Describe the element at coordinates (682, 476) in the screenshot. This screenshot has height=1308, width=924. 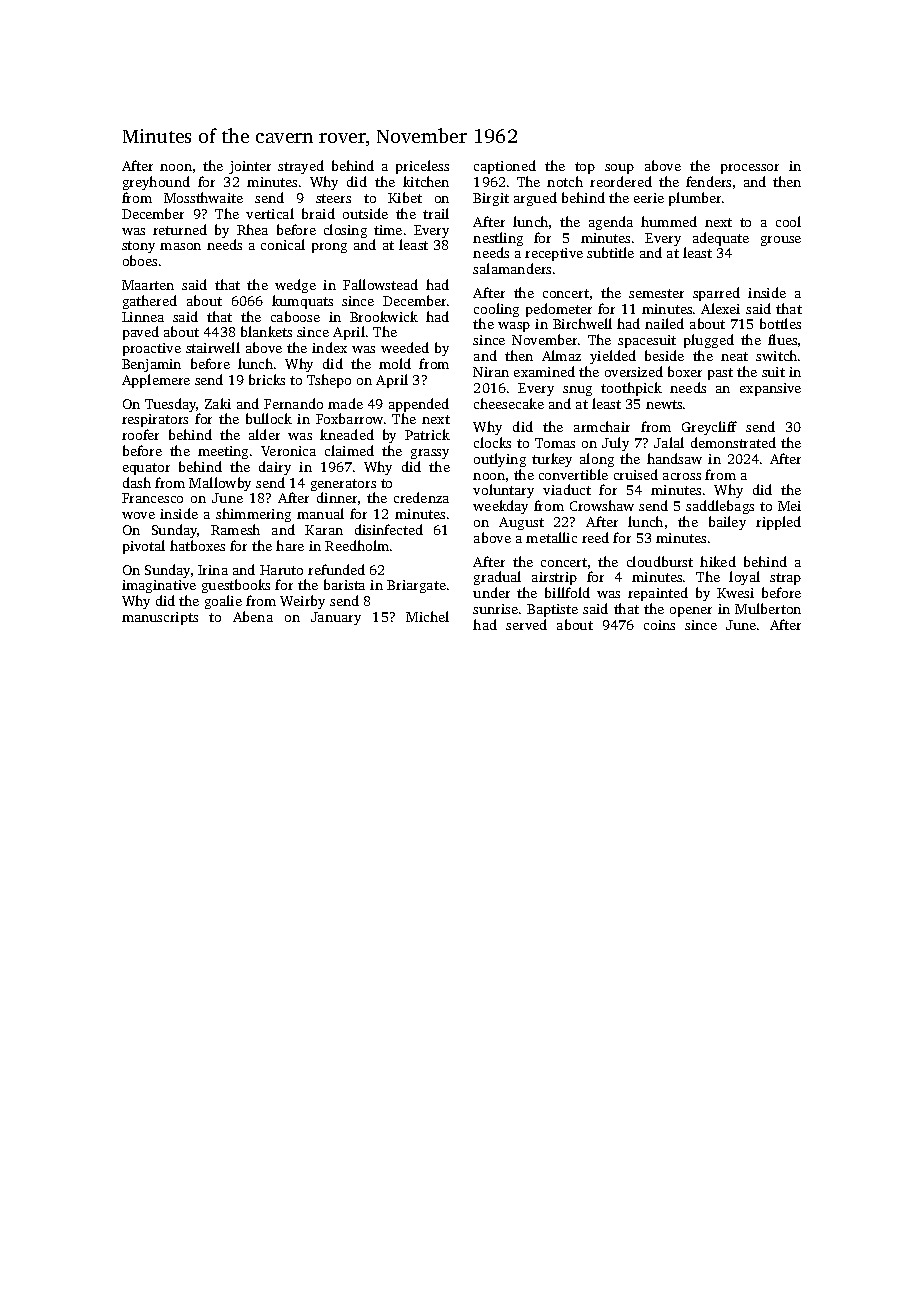
I see `across` at that location.
